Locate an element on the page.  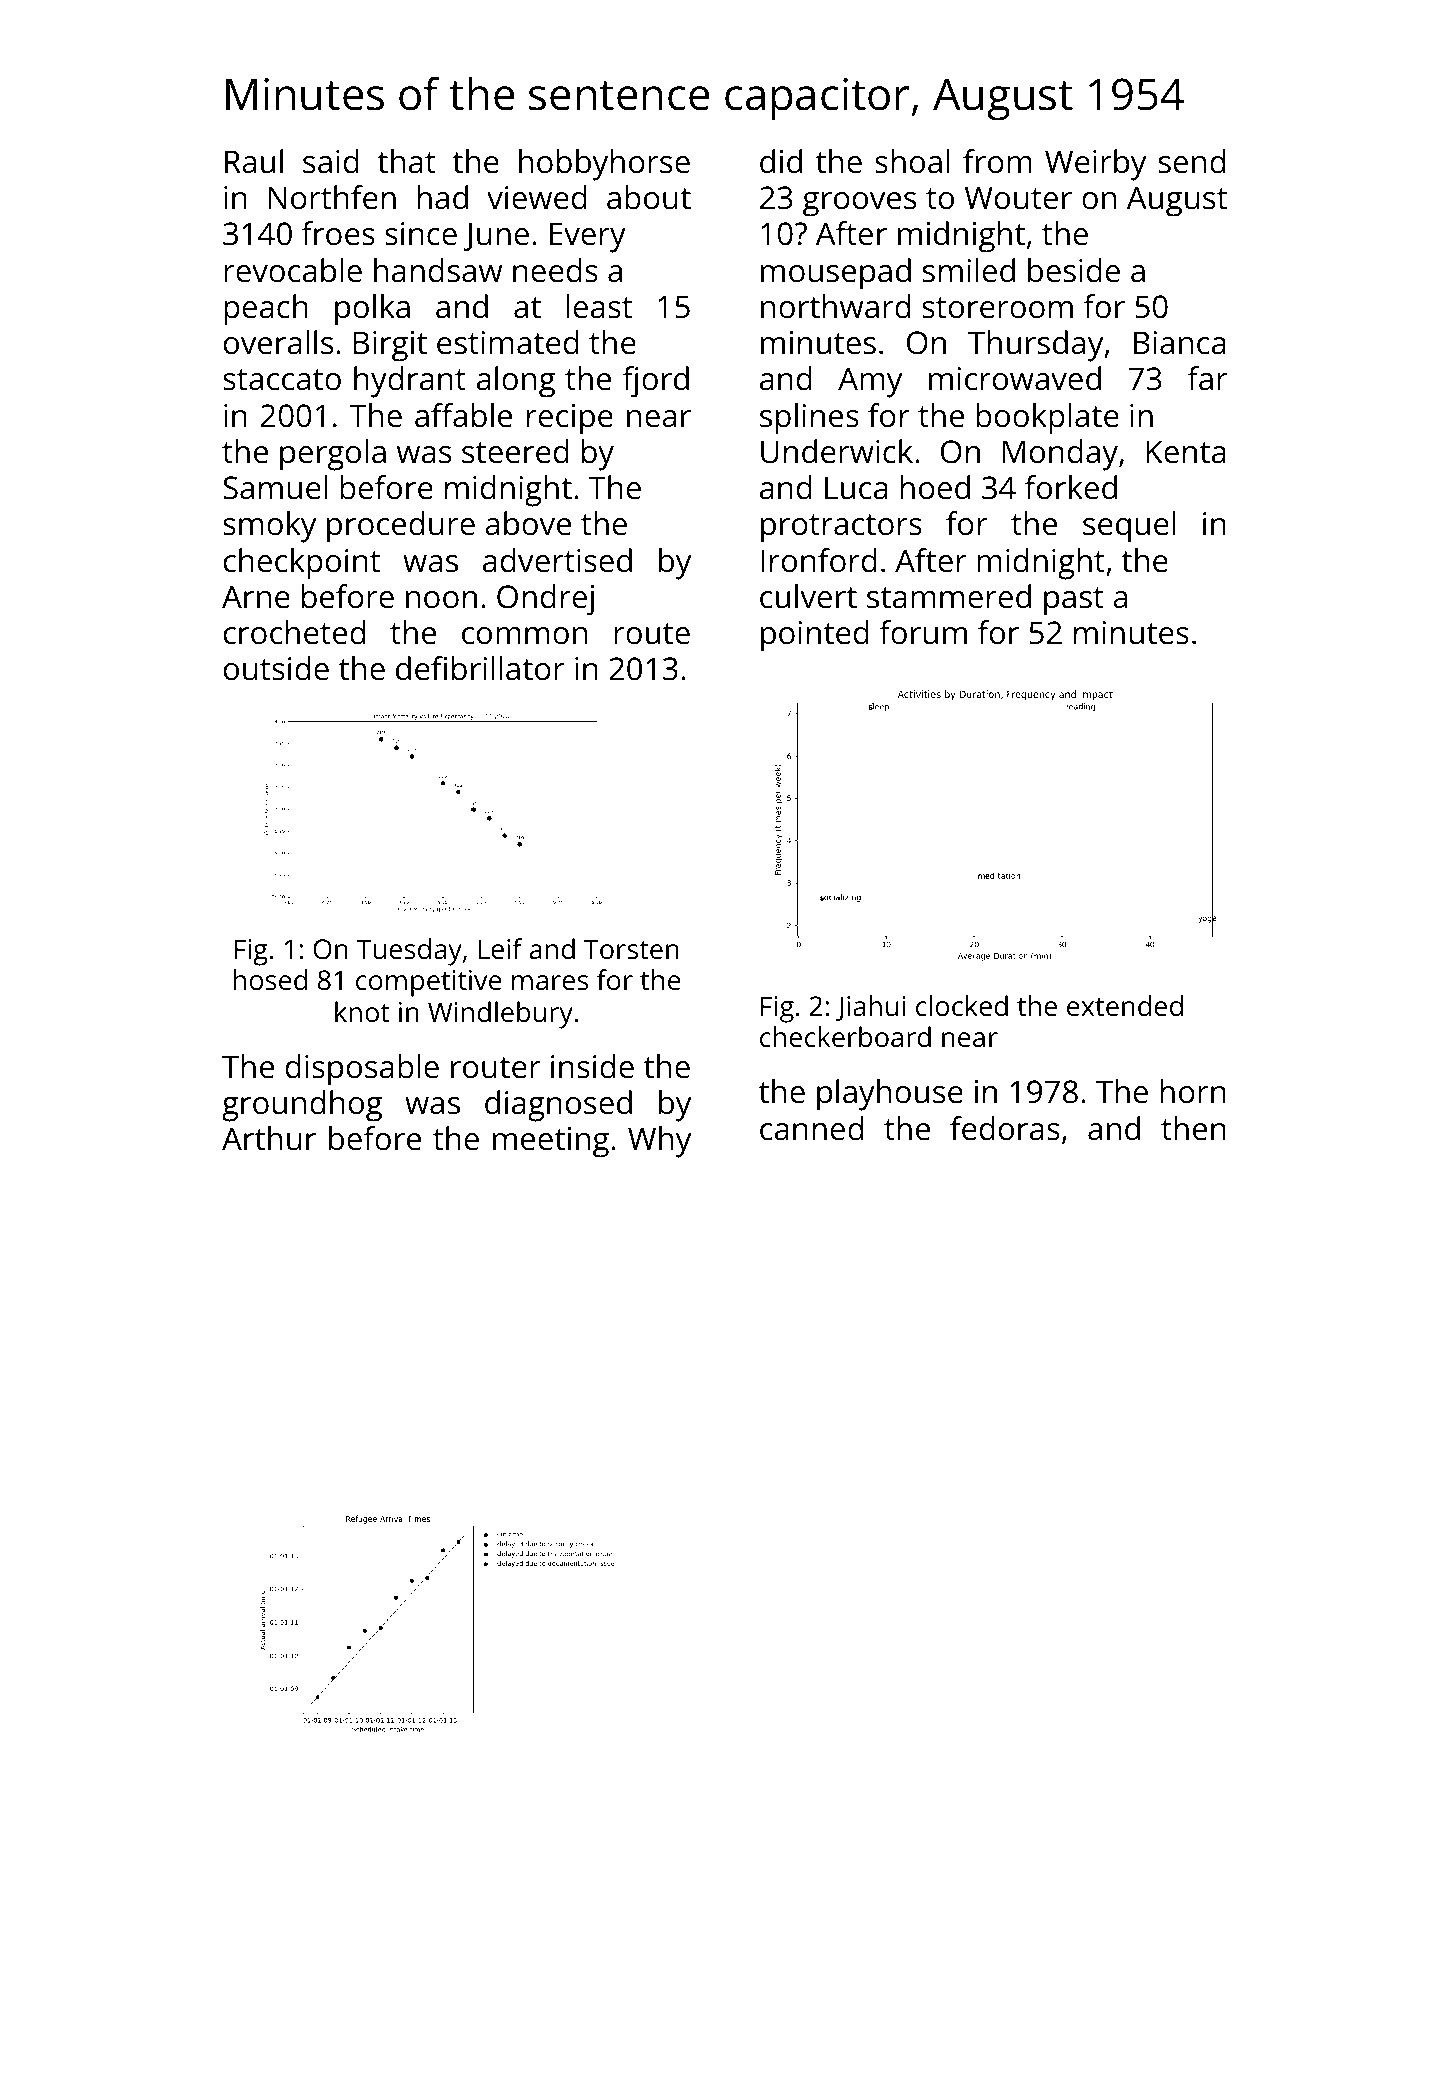
about is located at coordinates (649, 197).
